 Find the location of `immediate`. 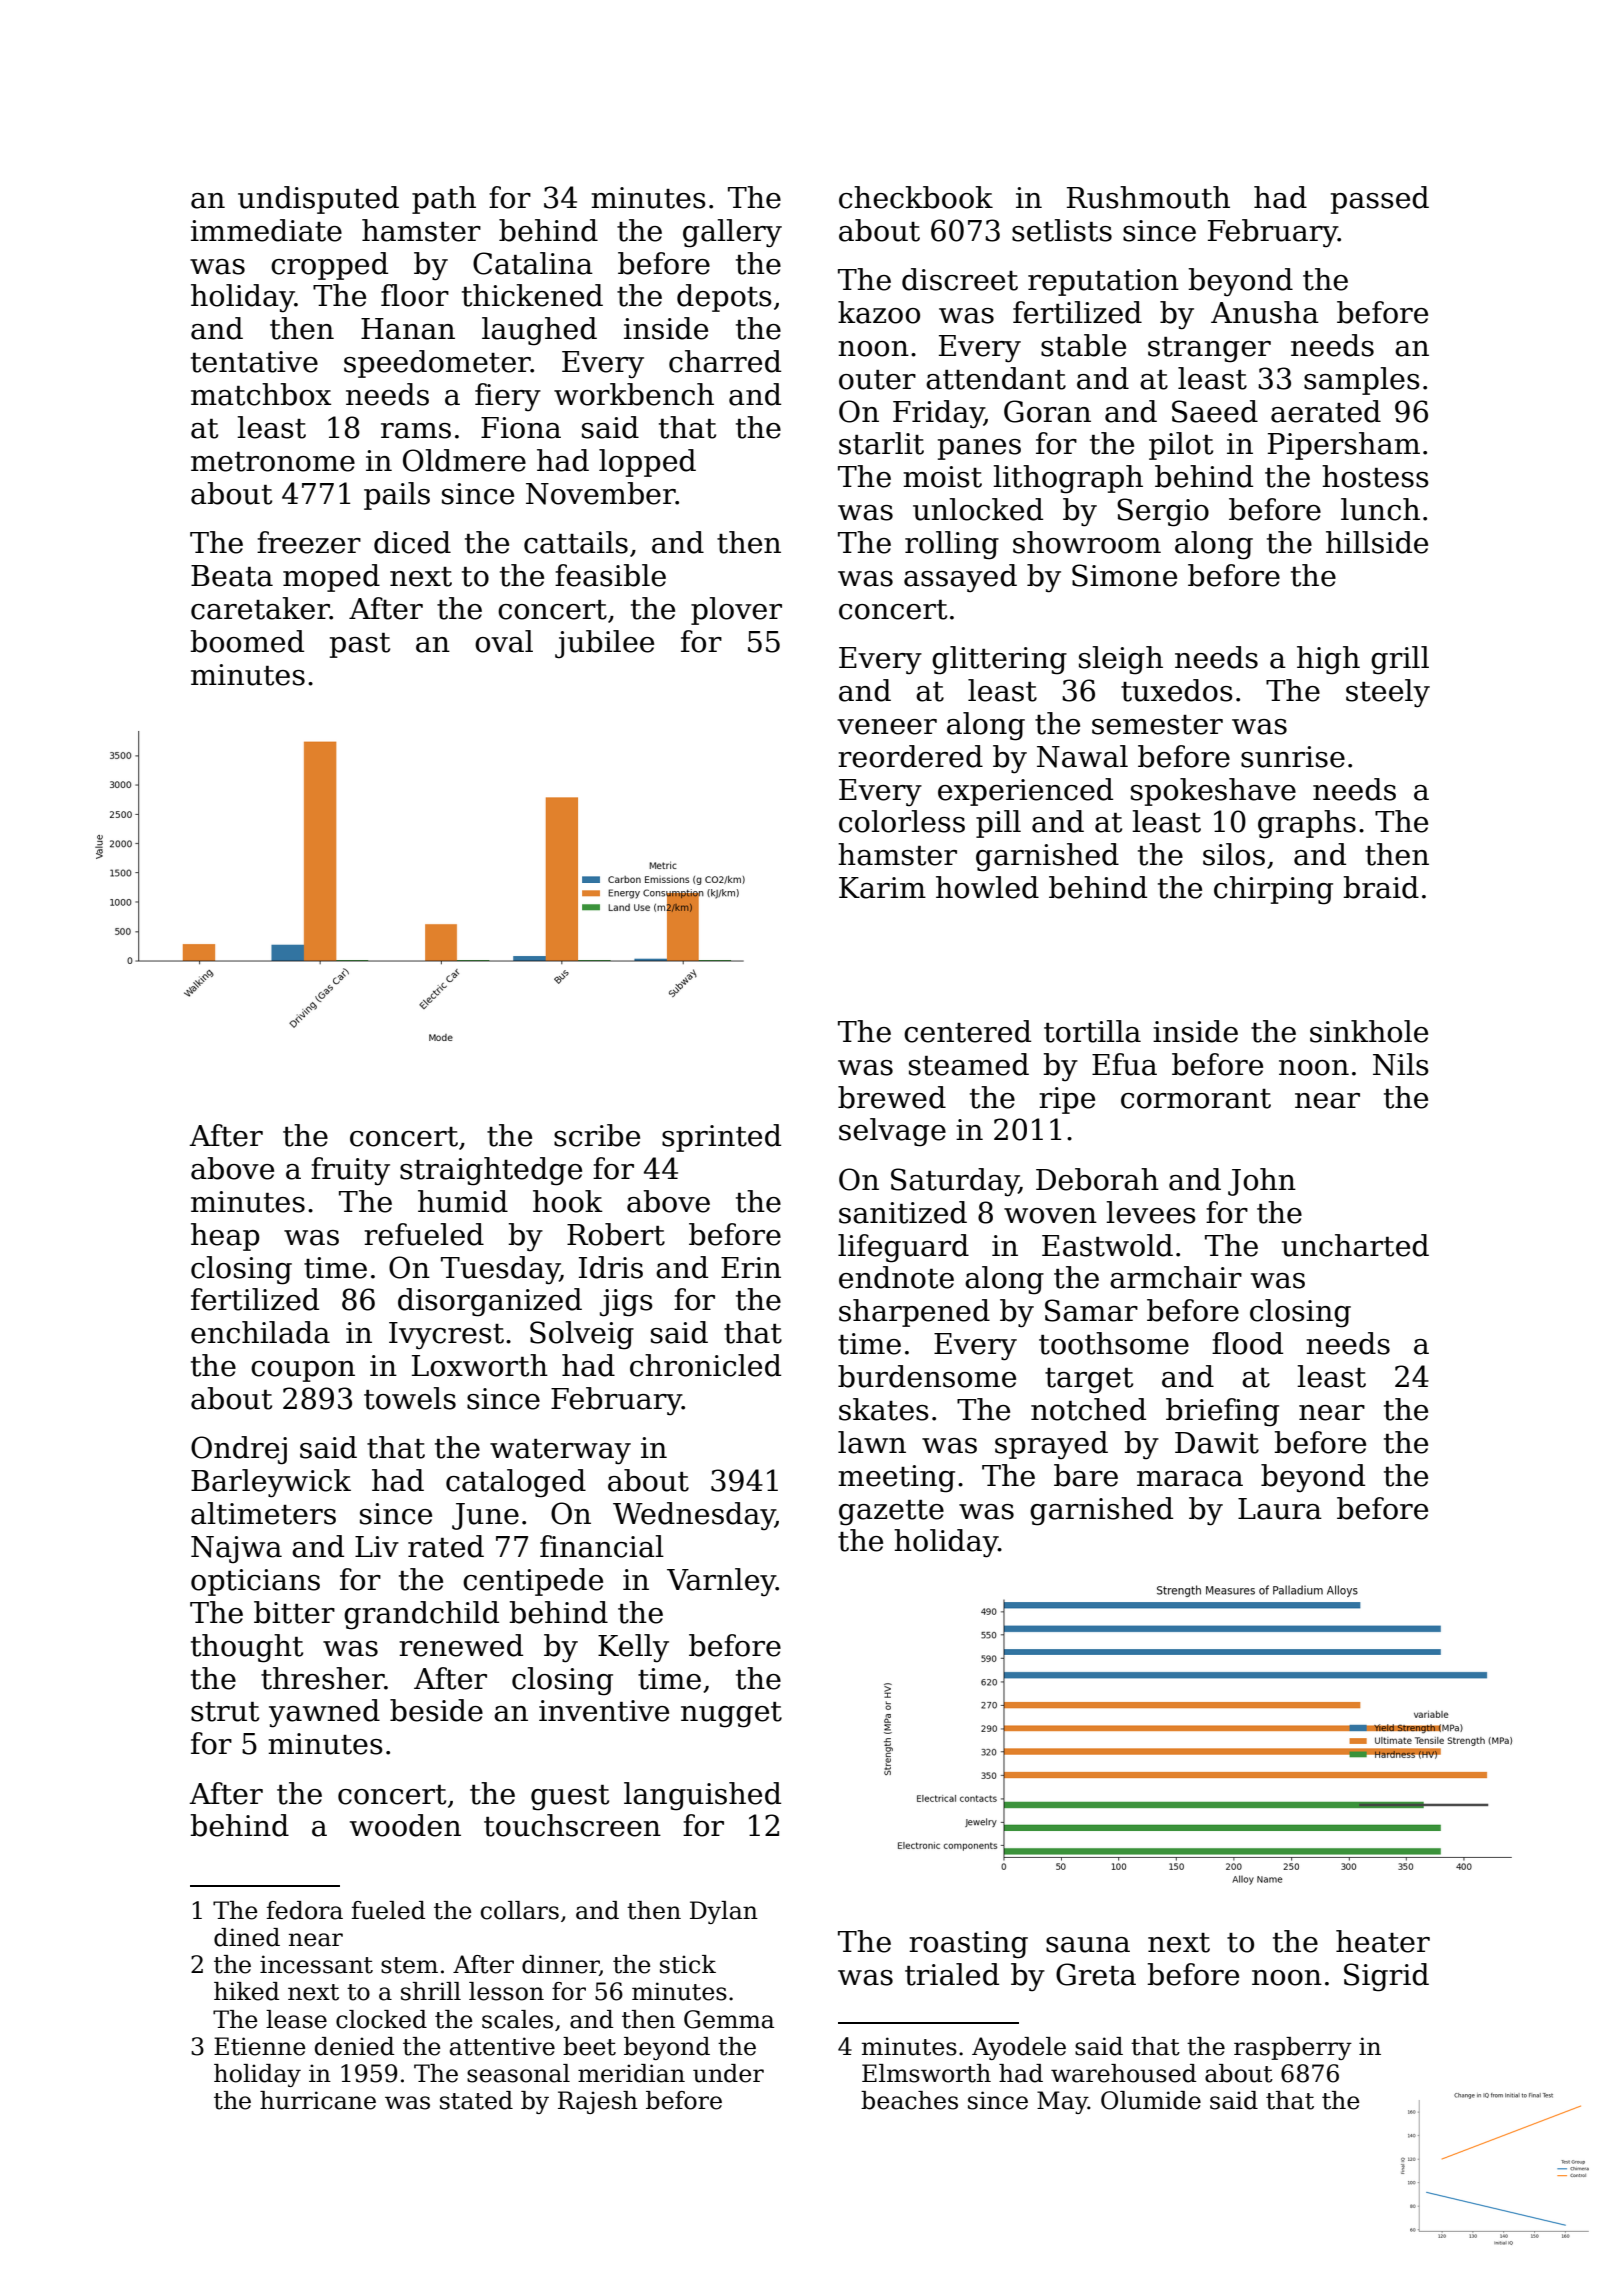

immediate is located at coordinates (266, 230).
